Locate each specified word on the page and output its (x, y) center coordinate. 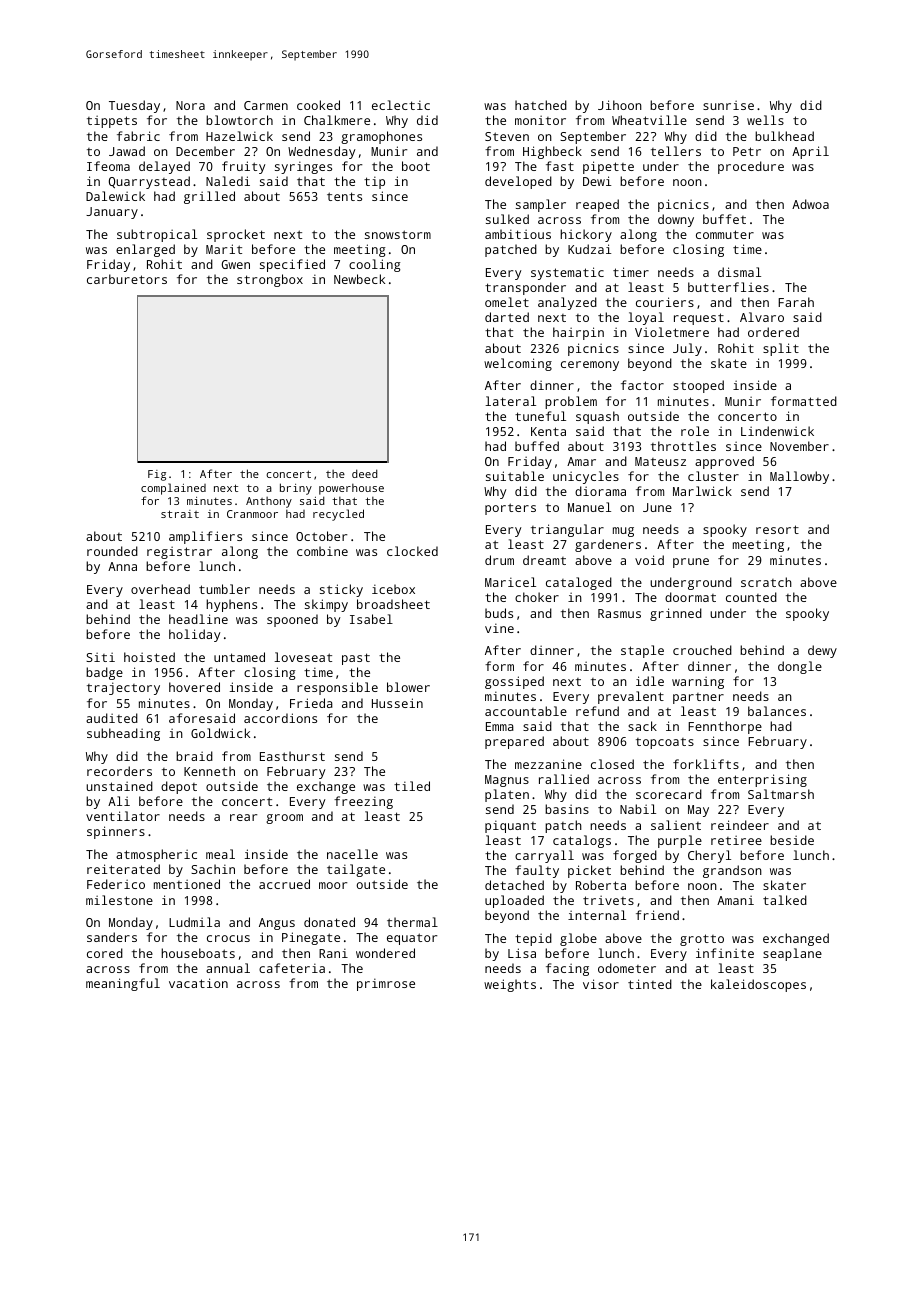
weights (510, 985)
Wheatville (649, 120)
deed (365, 473)
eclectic (401, 105)
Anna (122, 566)
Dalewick (115, 196)
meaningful (123, 984)
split (781, 349)
